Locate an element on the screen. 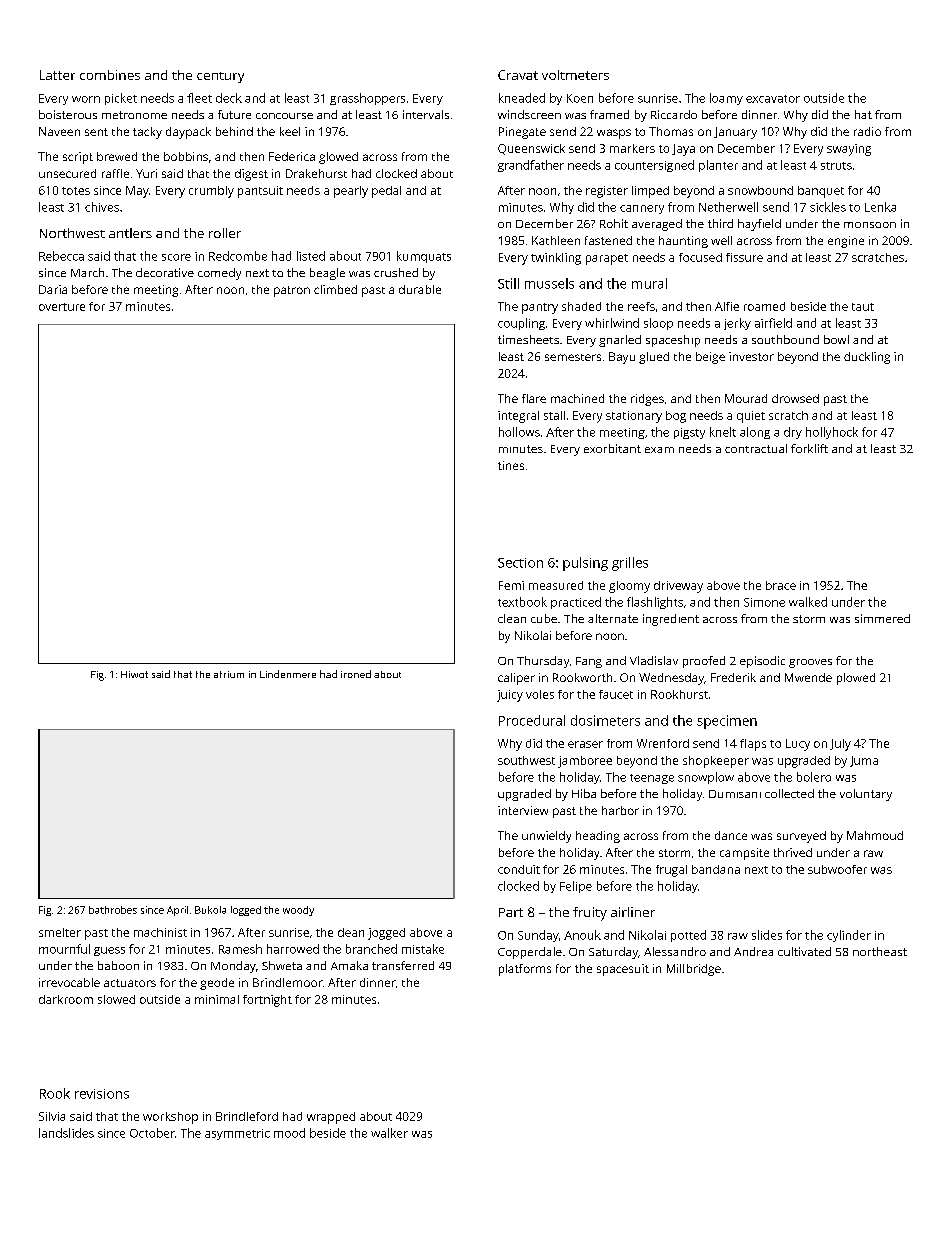 This screenshot has height=1233, width=952. forklift is located at coordinates (809, 448).
